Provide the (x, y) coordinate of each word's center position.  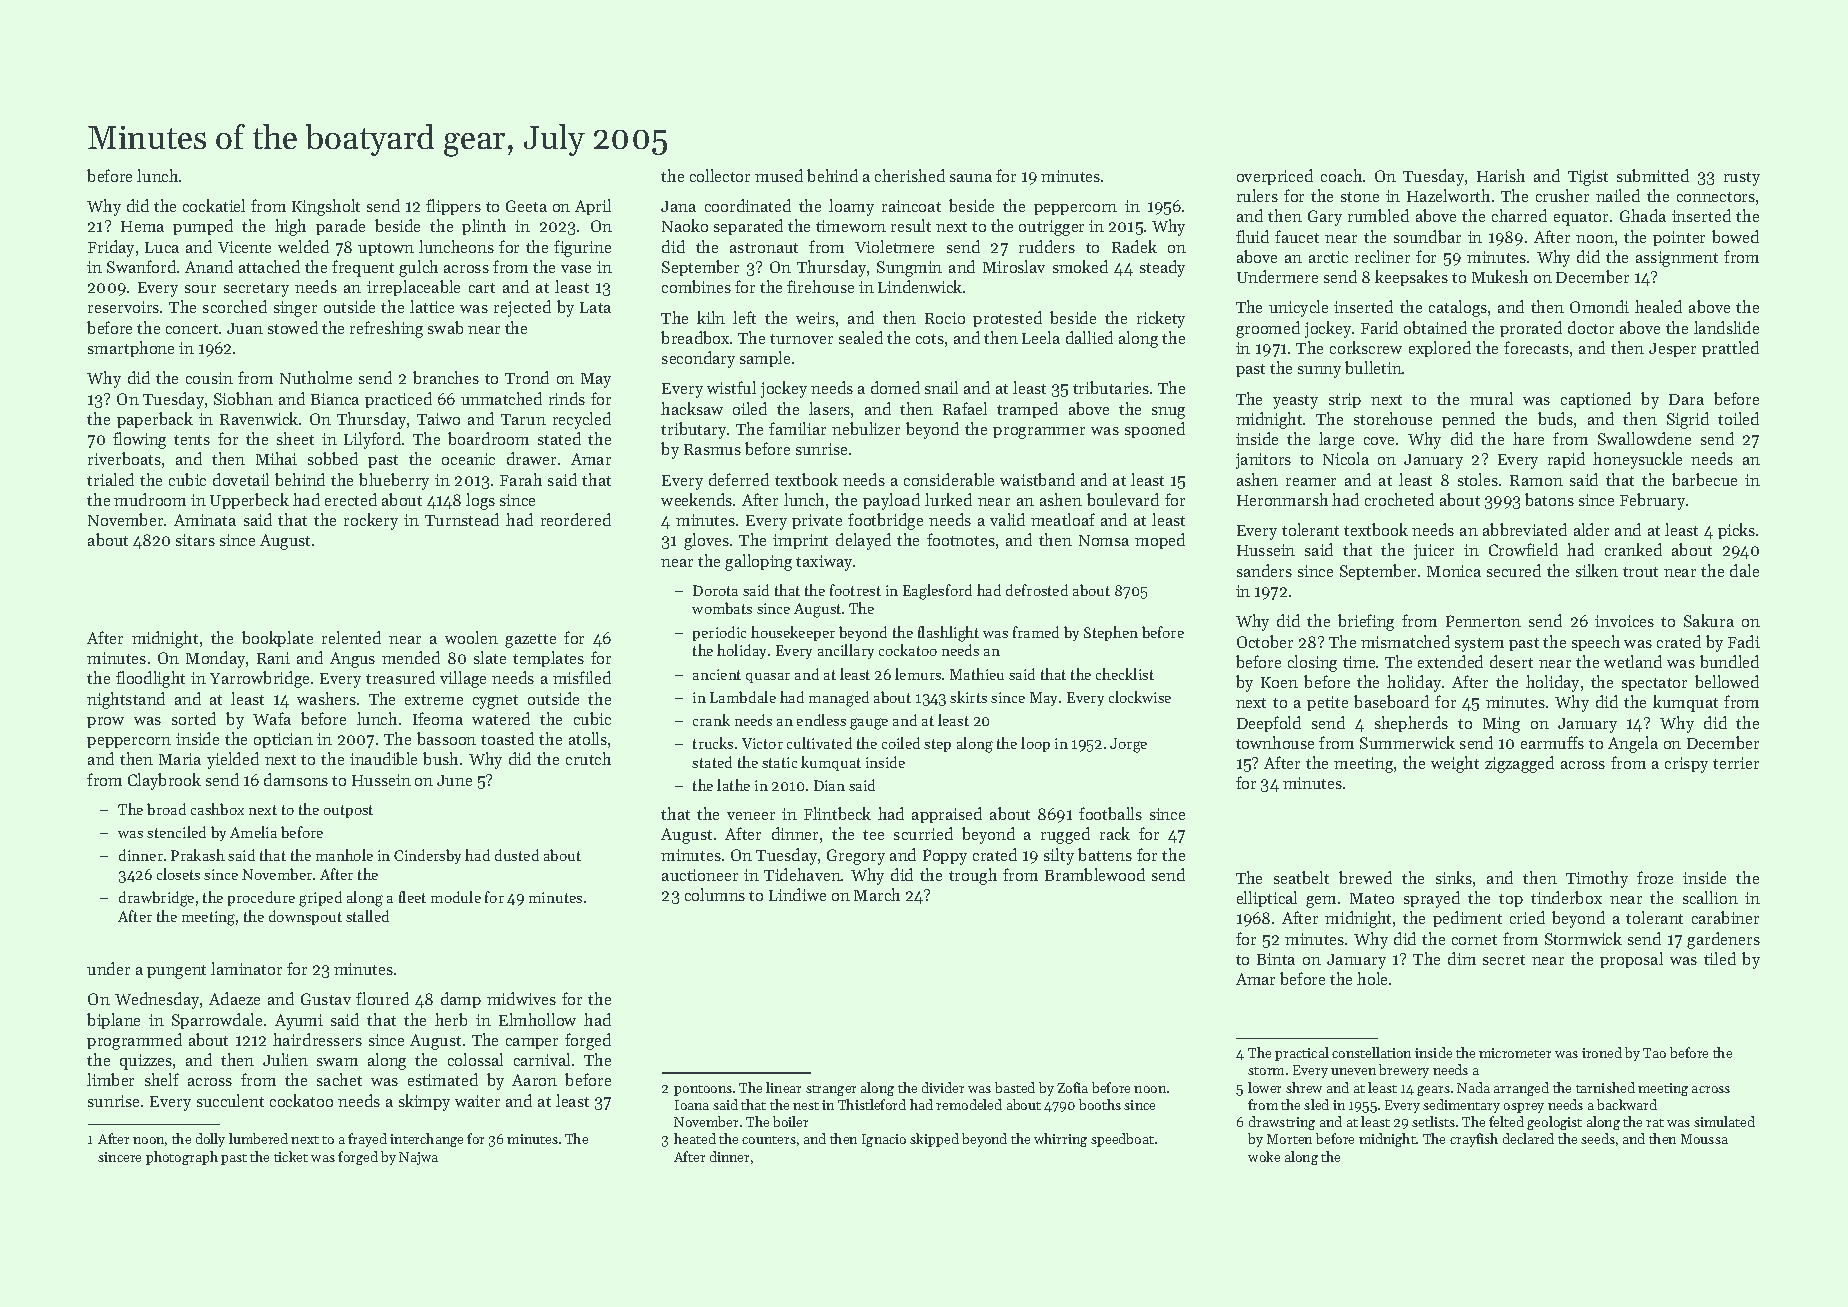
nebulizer (866, 428)
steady (1162, 268)
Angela (1633, 744)
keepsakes (1411, 278)
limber (110, 1079)
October (1265, 641)
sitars (195, 540)
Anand (209, 266)
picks (1736, 531)
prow (105, 722)
